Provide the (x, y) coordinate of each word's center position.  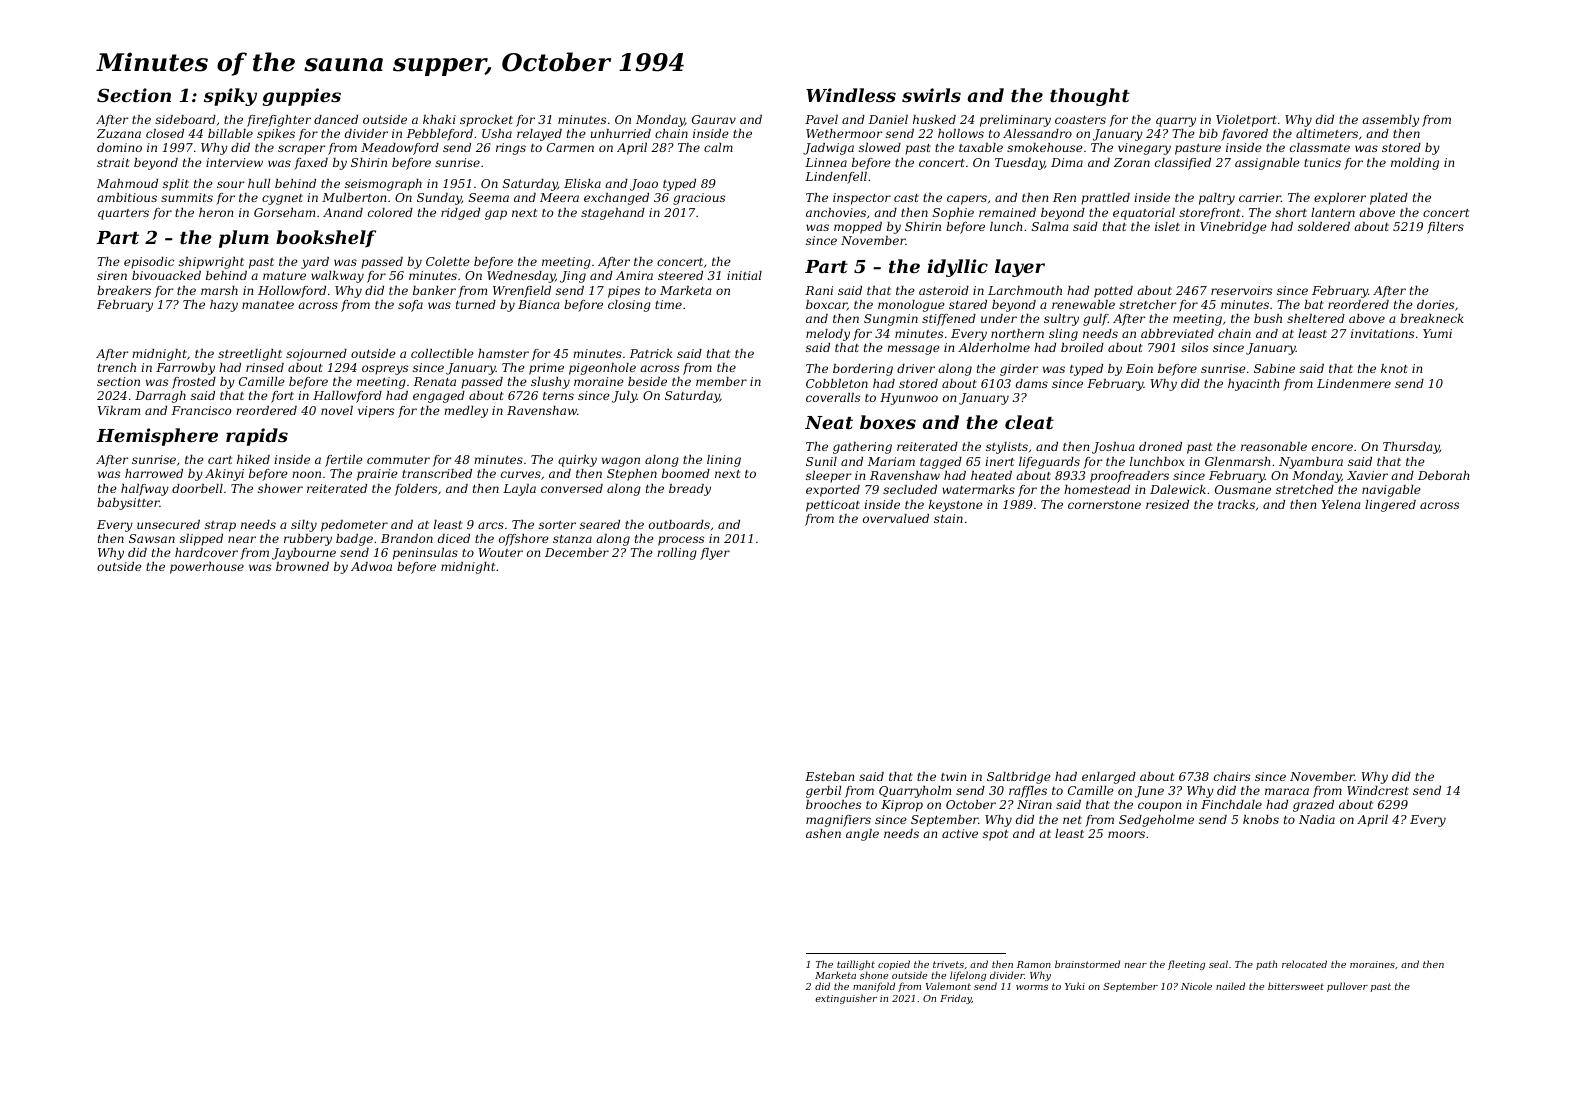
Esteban (829, 776)
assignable (1267, 164)
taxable (981, 147)
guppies (302, 97)
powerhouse (207, 568)
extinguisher (846, 999)
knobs (1261, 819)
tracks (1236, 504)
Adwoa (371, 566)
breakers (124, 290)
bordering (863, 370)
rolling (677, 554)
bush (1268, 318)
